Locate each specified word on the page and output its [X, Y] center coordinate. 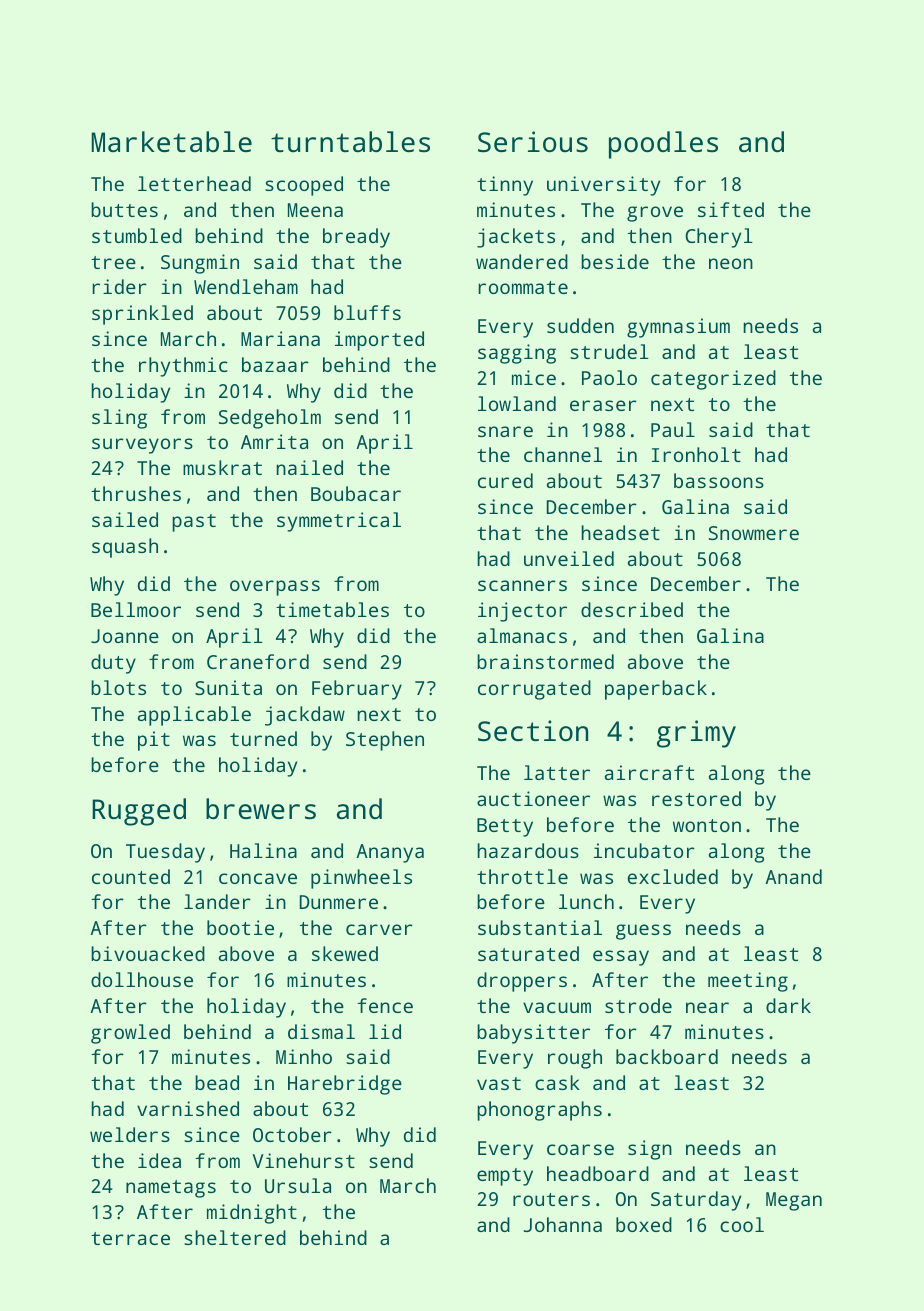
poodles [663, 145]
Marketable [171, 142]
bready [356, 238]
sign [650, 1150]
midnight [252, 1214]
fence [385, 1005]
